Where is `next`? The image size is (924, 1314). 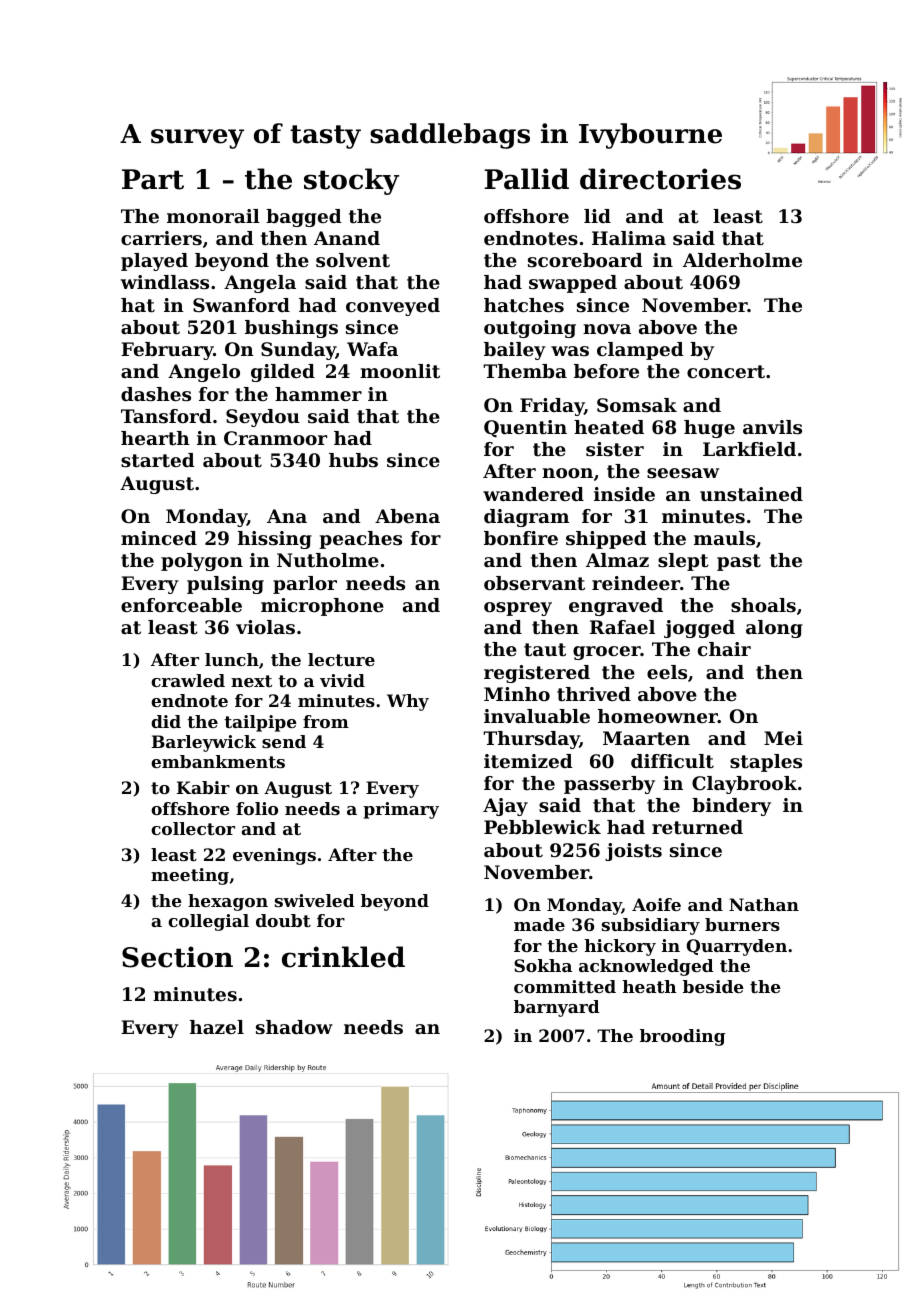
next is located at coordinates (251, 681).
